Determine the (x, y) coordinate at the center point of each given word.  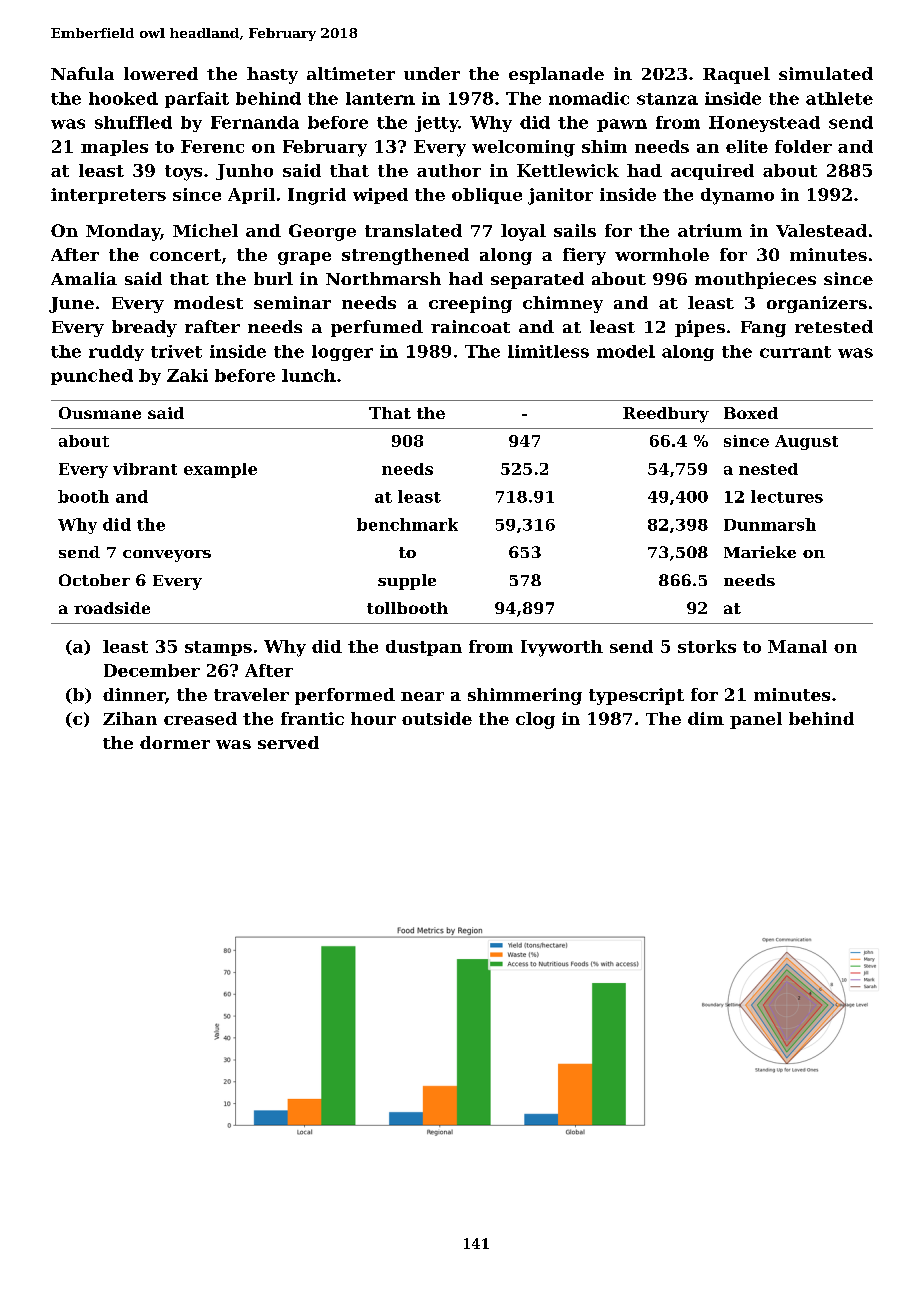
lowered (161, 73)
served (288, 742)
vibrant (145, 469)
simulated (826, 73)
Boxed (751, 413)
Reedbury (666, 415)
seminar (292, 302)
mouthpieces (755, 280)
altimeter (351, 73)
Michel (205, 230)
